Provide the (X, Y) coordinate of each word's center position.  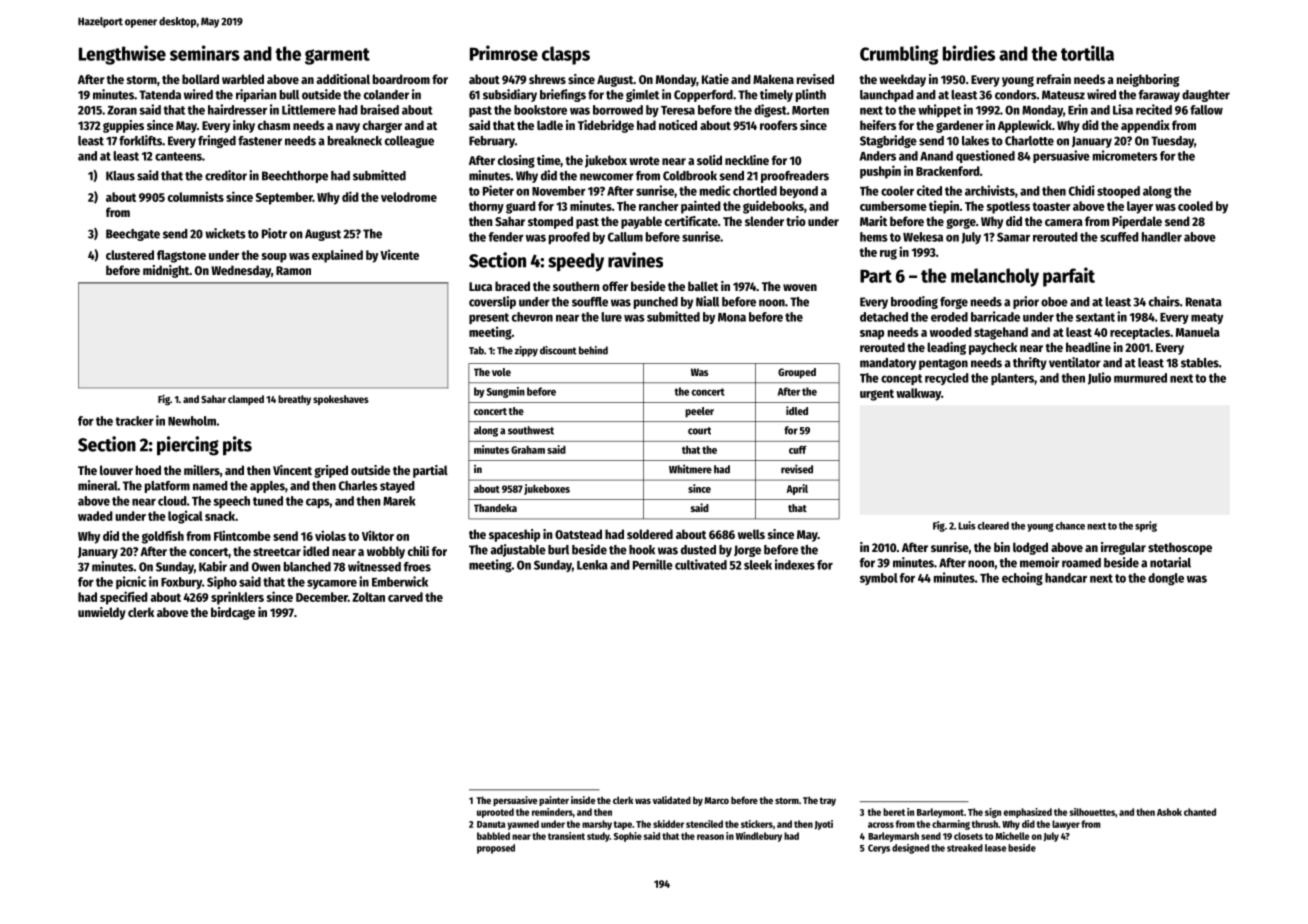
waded (95, 516)
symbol (879, 579)
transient (566, 836)
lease (995, 848)
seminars (205, 53)
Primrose (504, 53)
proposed (496, 849)
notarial (1170, 562)
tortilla (1087, 53)
